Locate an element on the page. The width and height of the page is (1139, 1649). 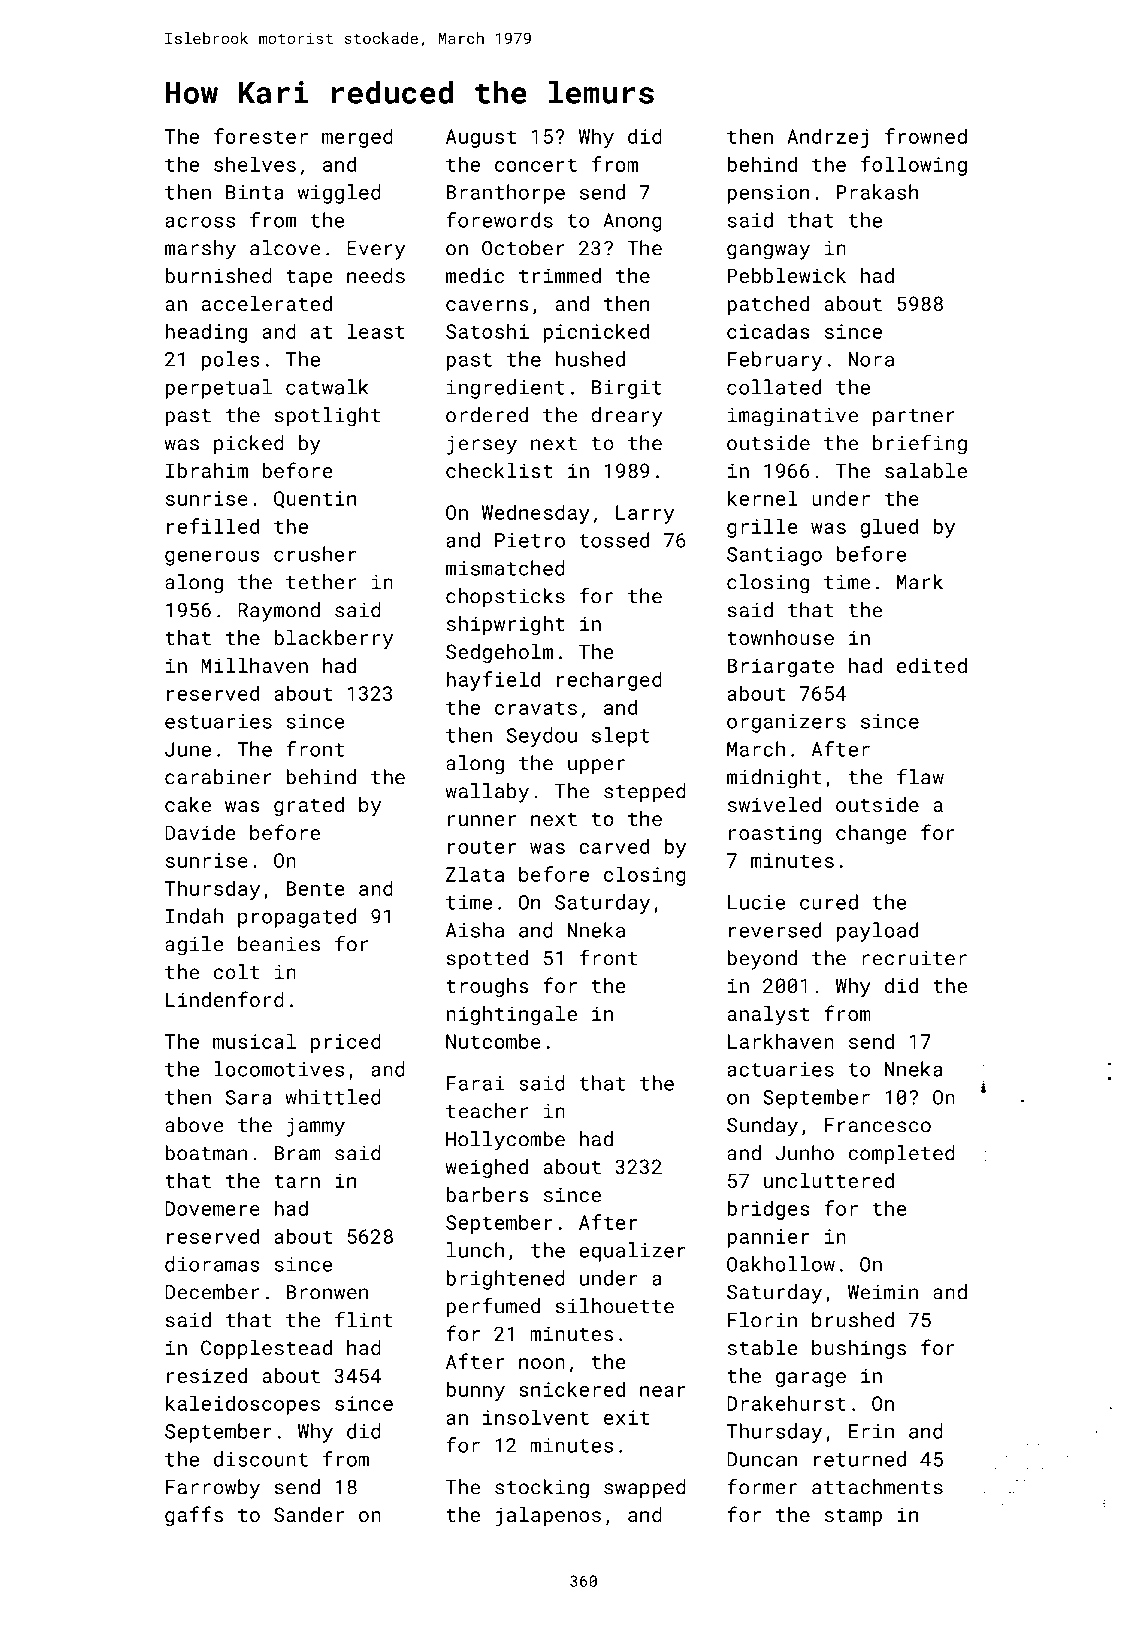
Nora is located at coordinates (871, 359).
